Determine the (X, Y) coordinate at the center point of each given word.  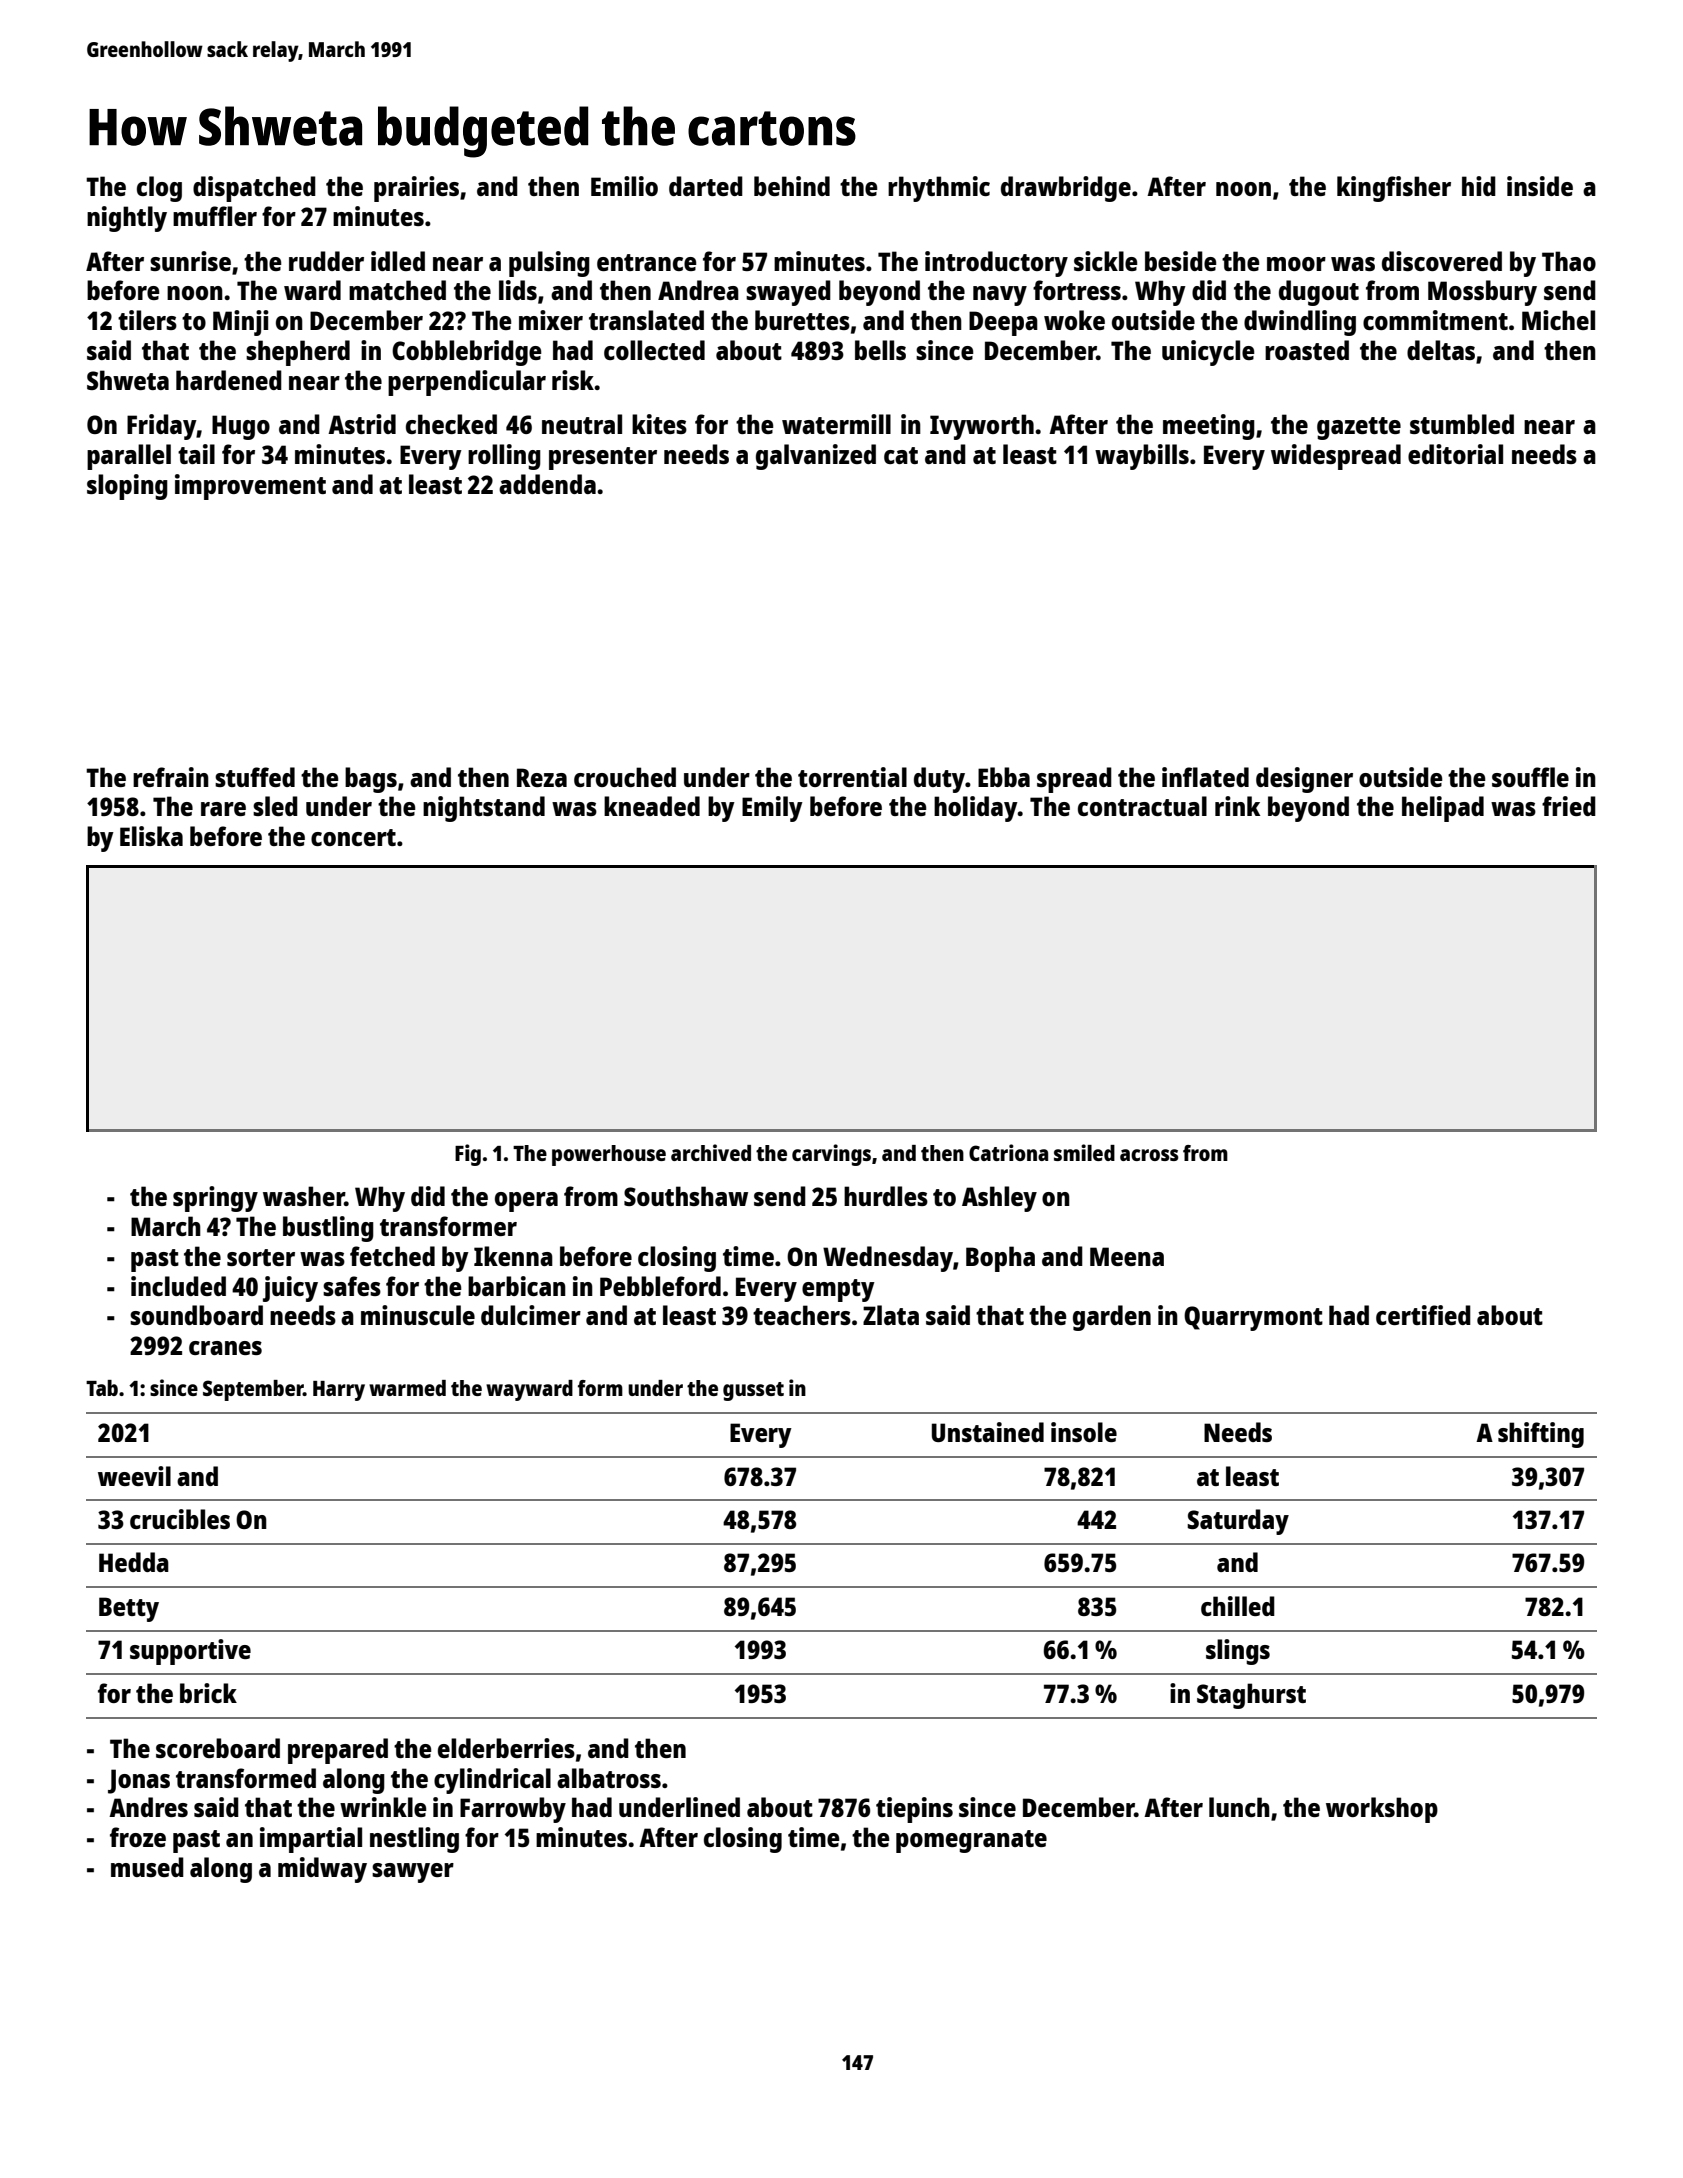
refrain (171, 777)
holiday (976, 809)
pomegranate (971, 1841)
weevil (134, 1476)
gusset (753, 1391)
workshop (1382, 1810)
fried (1569, 806)
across (1149, 1155)
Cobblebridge (467, 353)
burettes (802, 320)
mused (147, 1867)
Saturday (1238, 1522)
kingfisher (1394, 189)
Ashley (999, 1199)
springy (215, 1199)
